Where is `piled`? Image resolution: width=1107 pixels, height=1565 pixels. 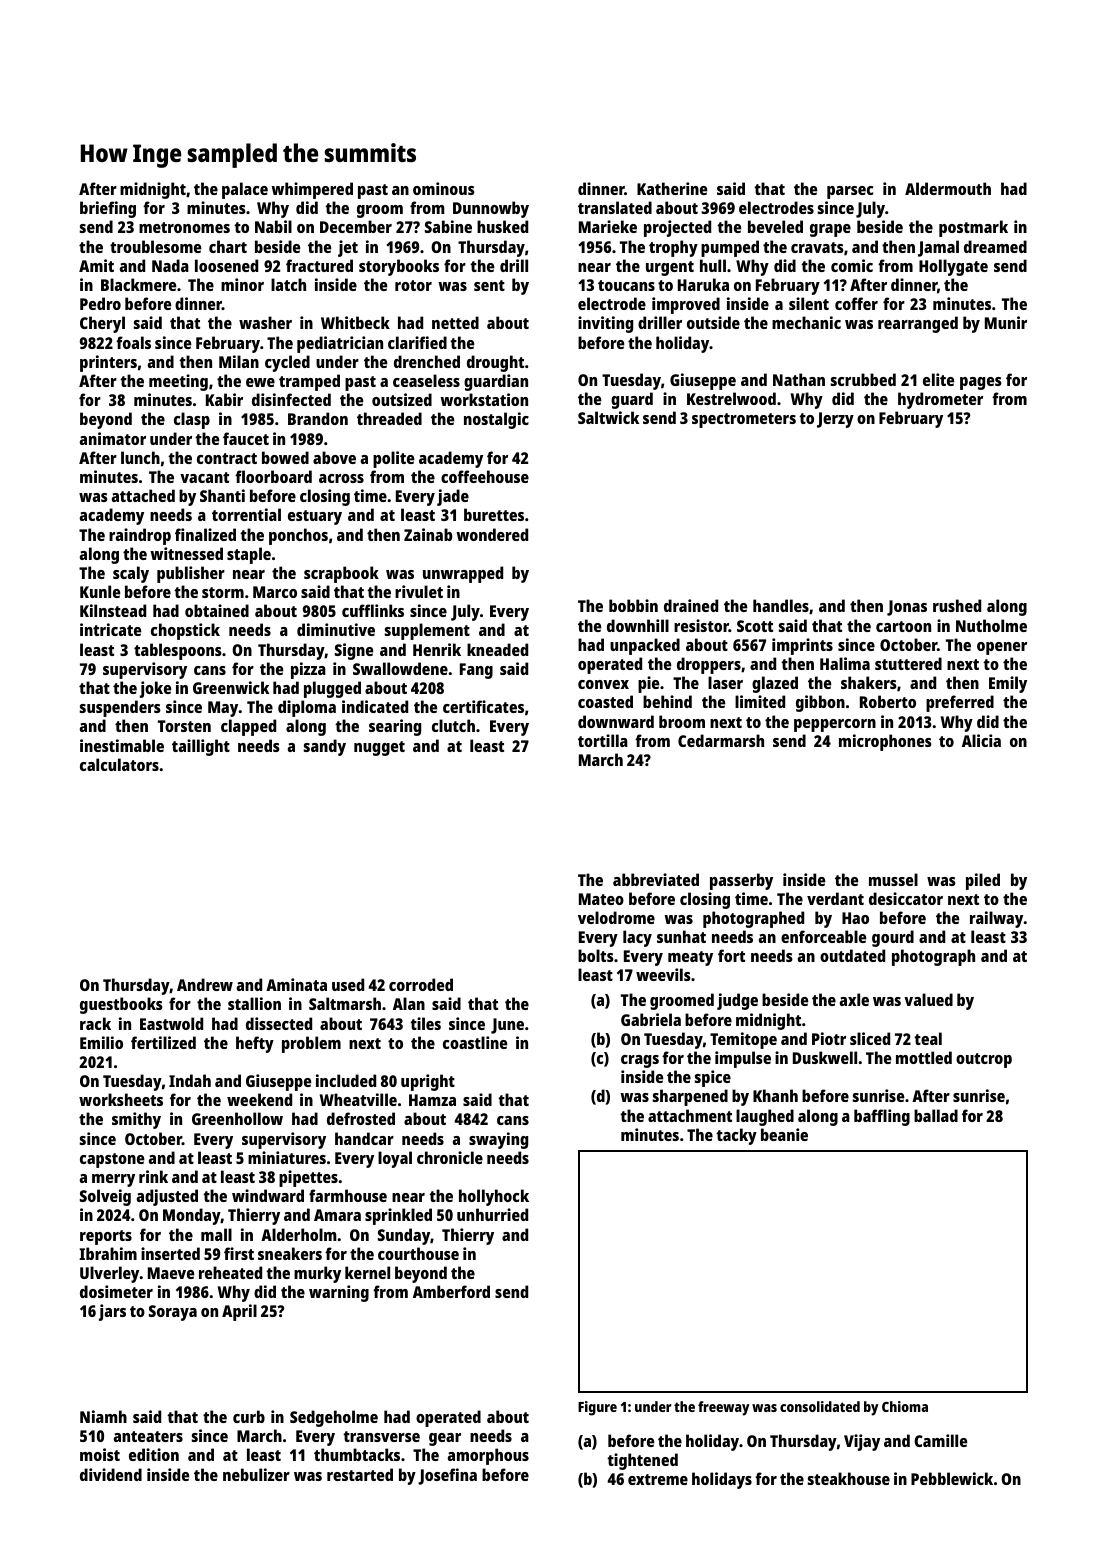
piled is located at coordinates (983, 881).
